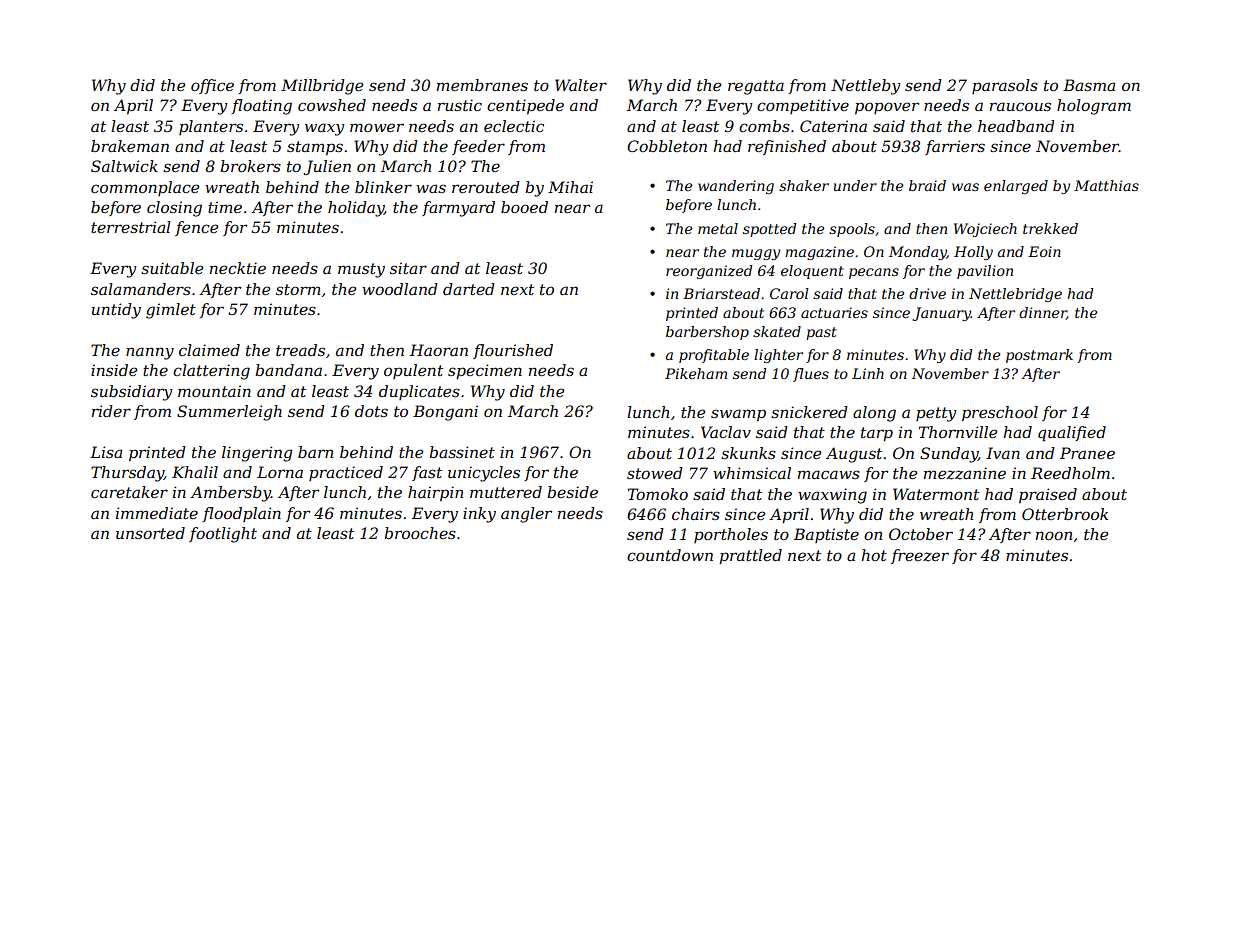 The width and height of the page is (1233, 952). What do you see at coordinates (486, 187) in the page?
I see `rerouted` at bounding box center [486, 187].
